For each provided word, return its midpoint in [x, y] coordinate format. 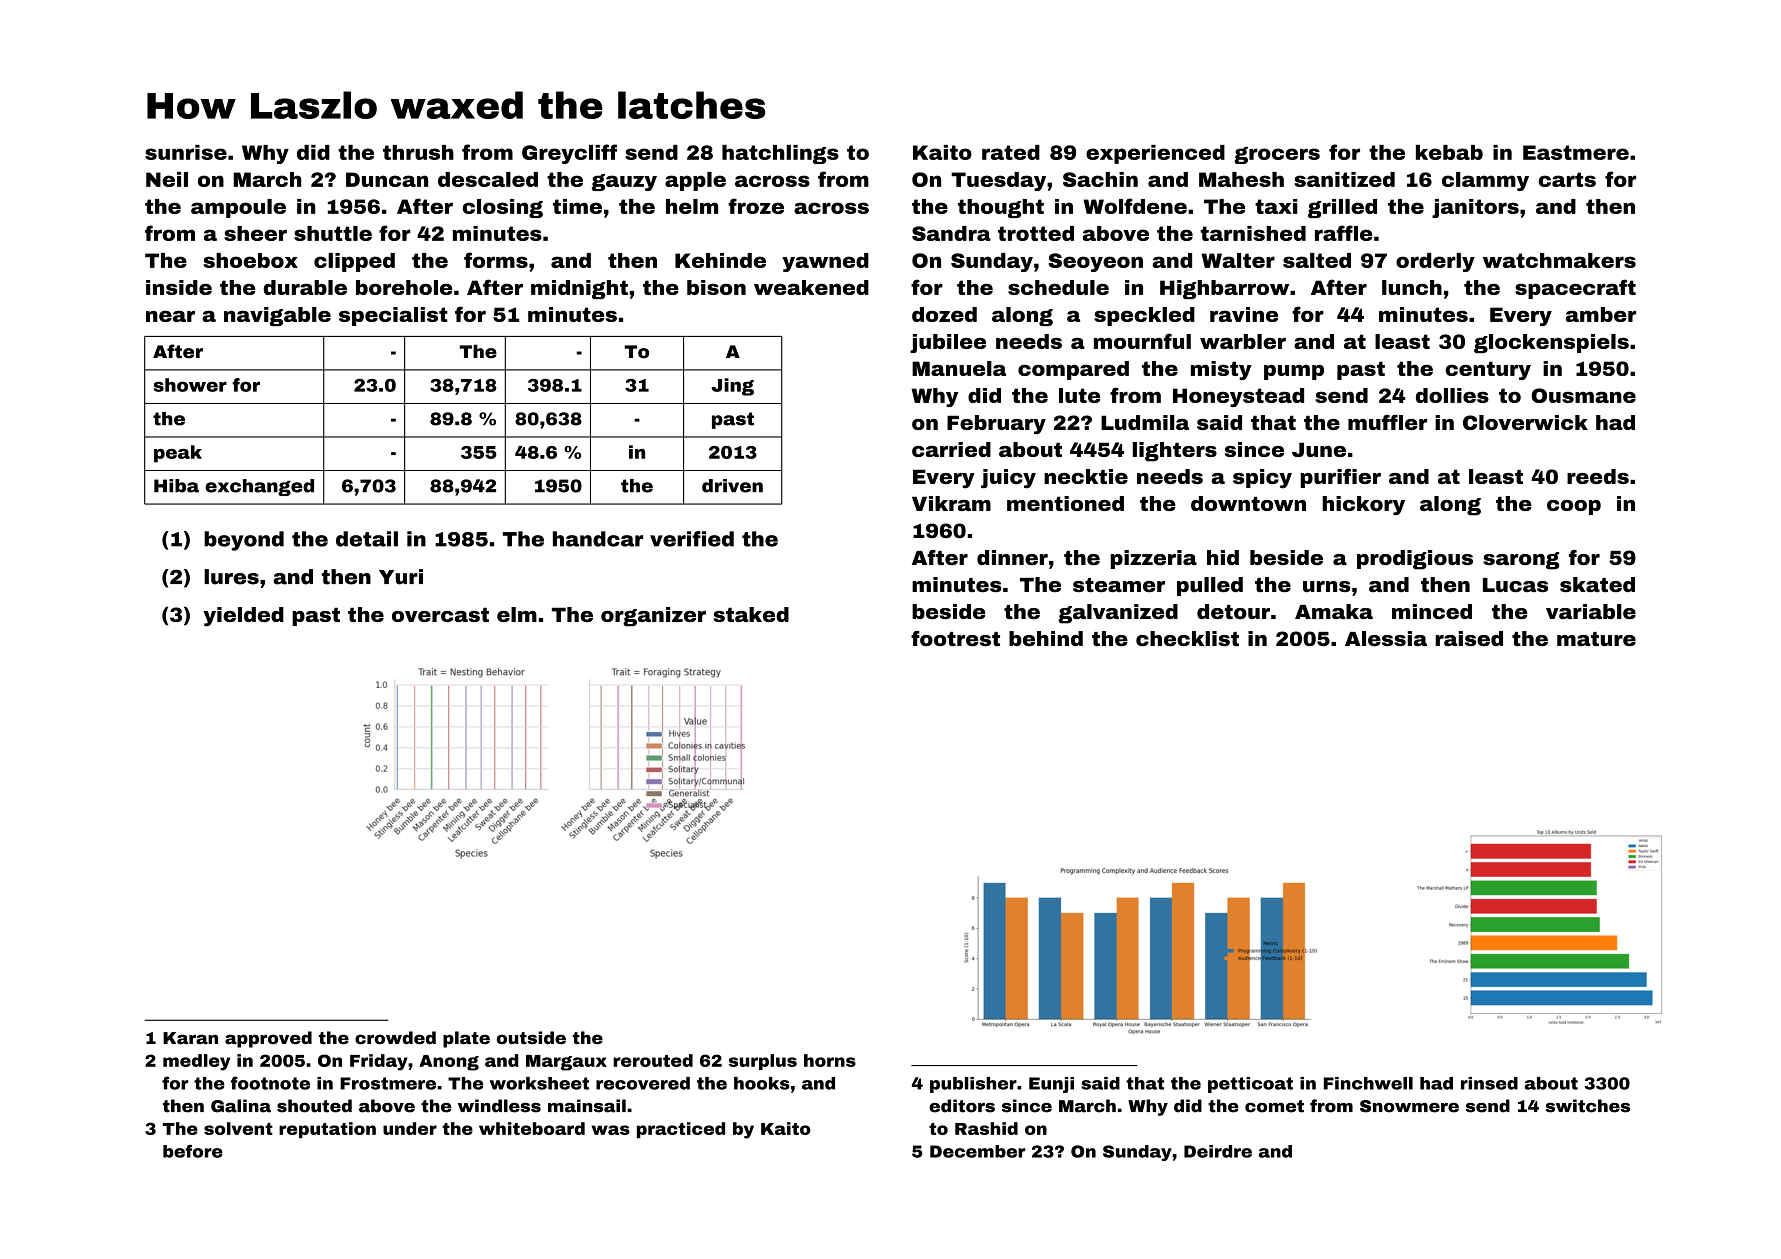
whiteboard [532, 1128]
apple [695, 181]
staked [751, 614]
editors [962, 1106]
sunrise [186, 152]
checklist [1187, 638]
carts [1567, 179]
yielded [243, 617]
